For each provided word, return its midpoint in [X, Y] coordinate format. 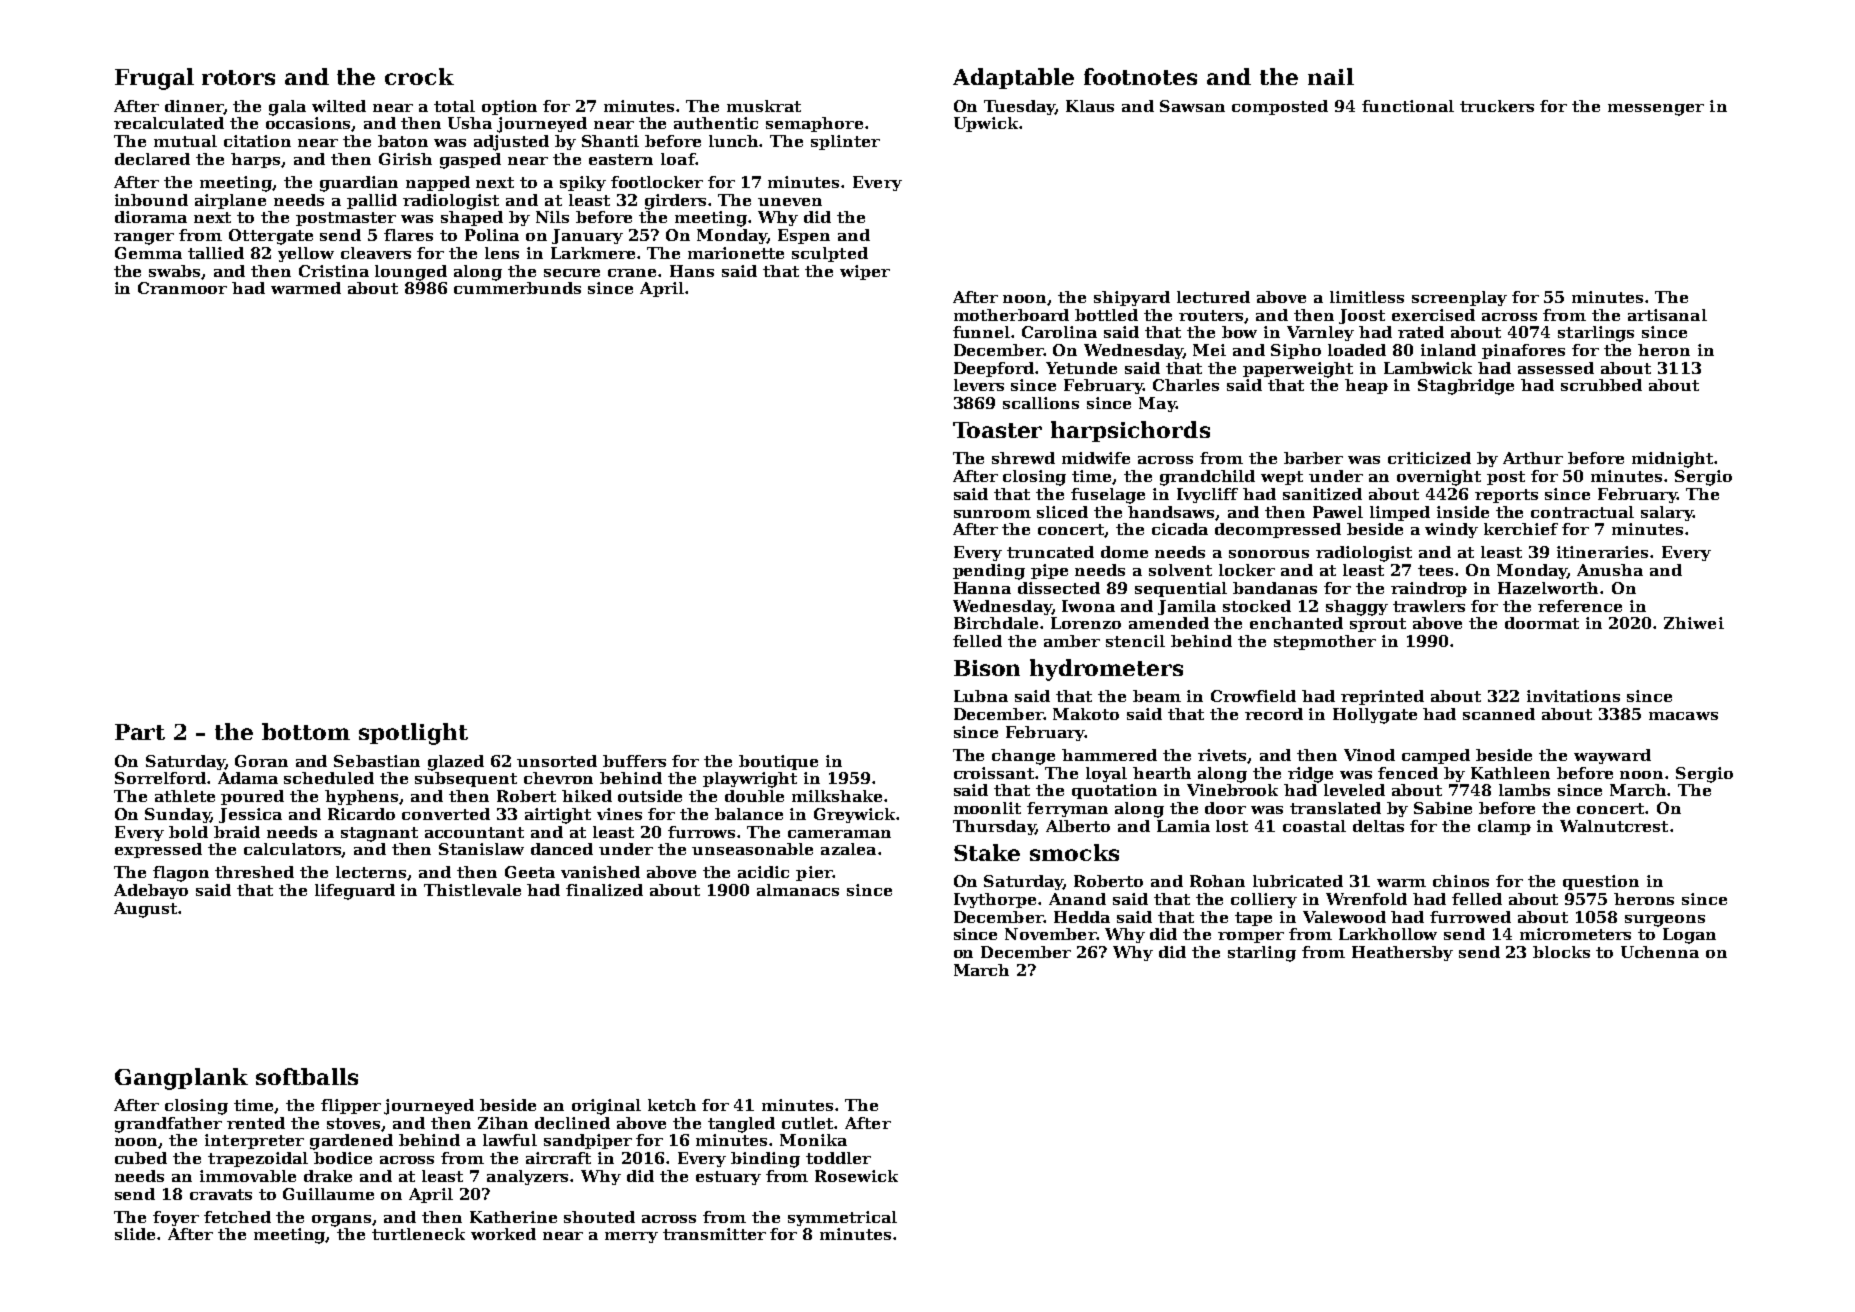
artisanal [1667, 315]
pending [989, 572]
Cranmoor [182, 288]
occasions [309, 124]
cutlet [808, 1123]
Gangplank [181, 1079]
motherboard [1011, 315]
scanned [1499, 714]
